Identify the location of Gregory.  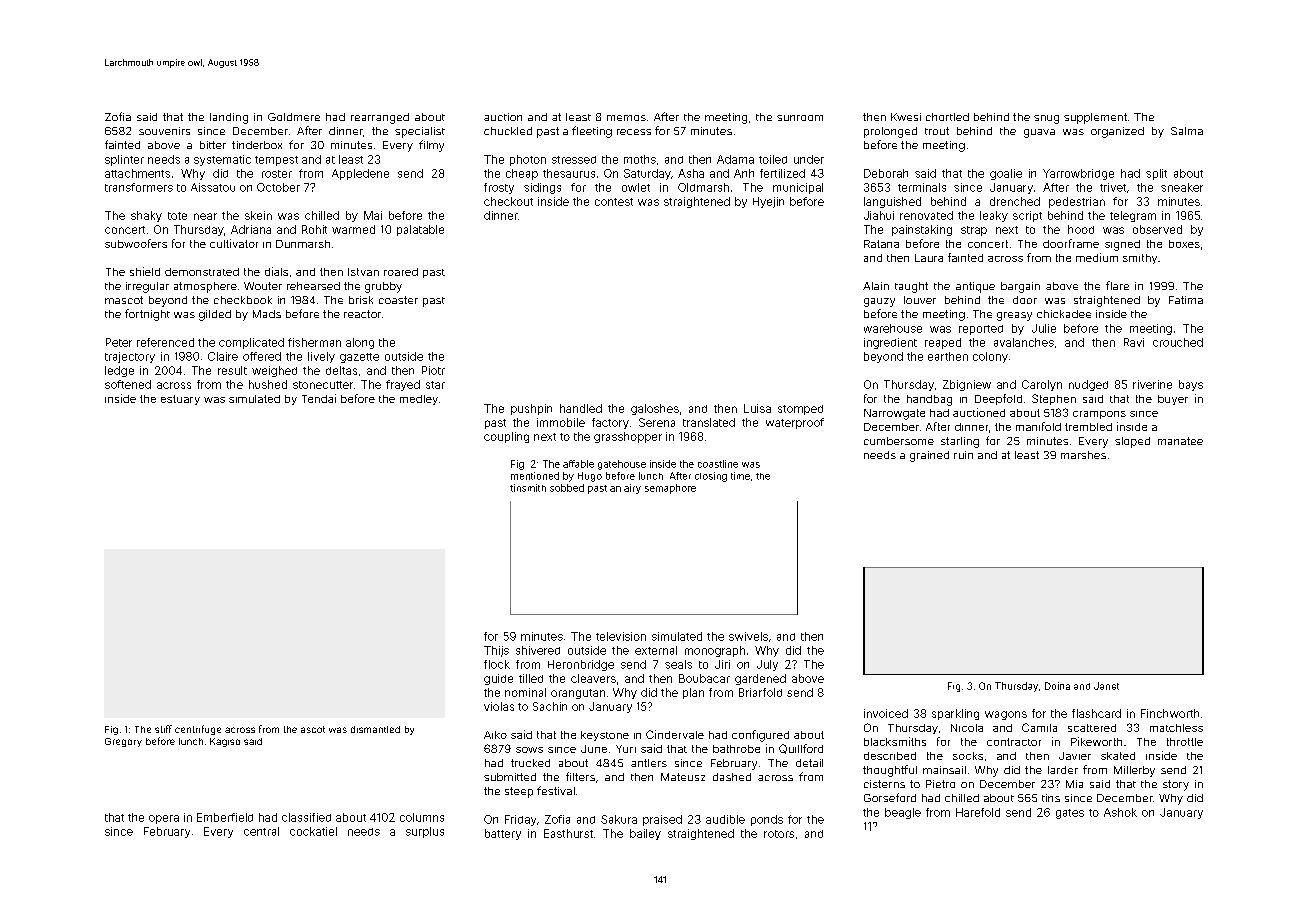
(123, 742).
